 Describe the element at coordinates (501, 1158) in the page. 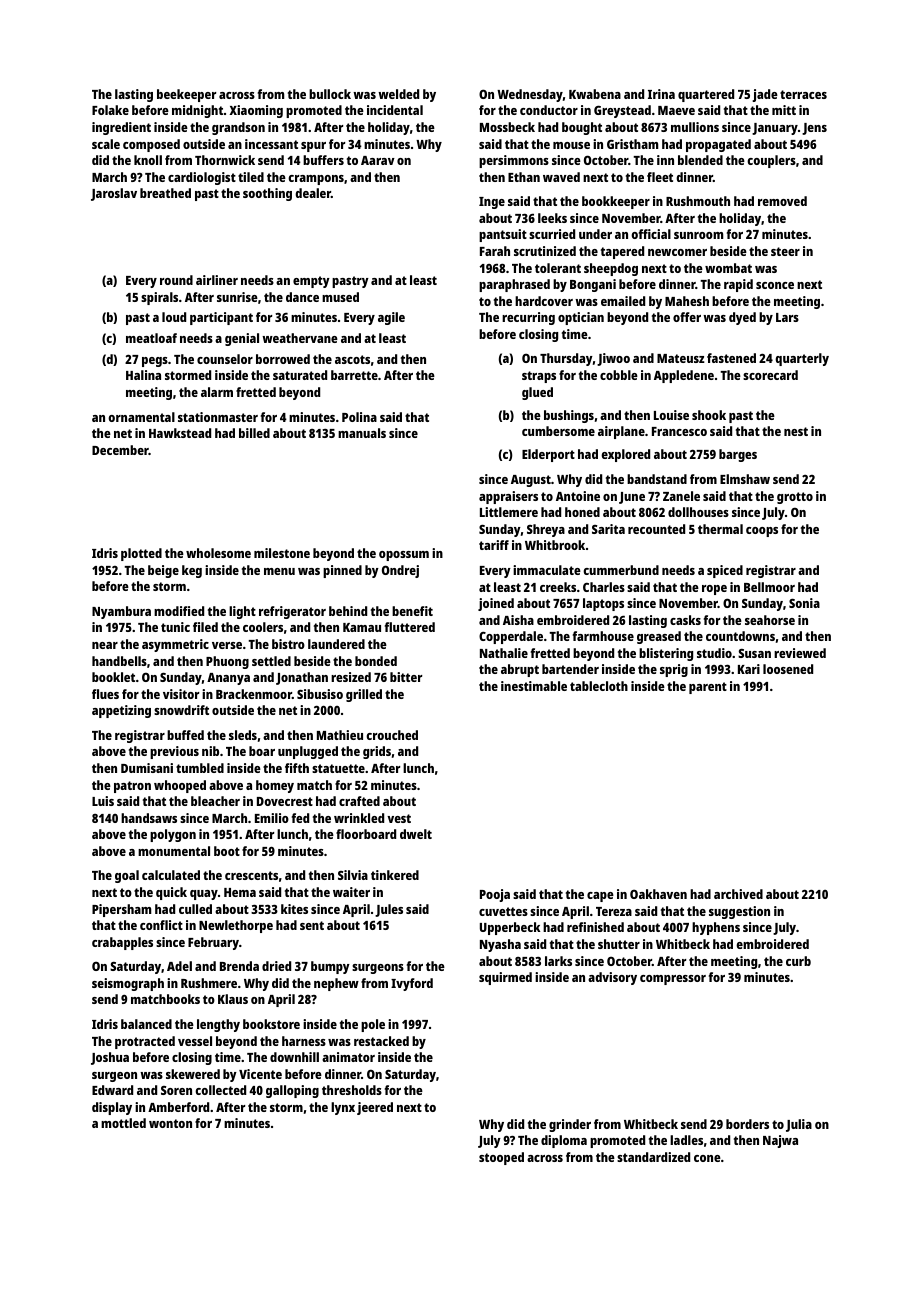

I see `stooped` at that location.
